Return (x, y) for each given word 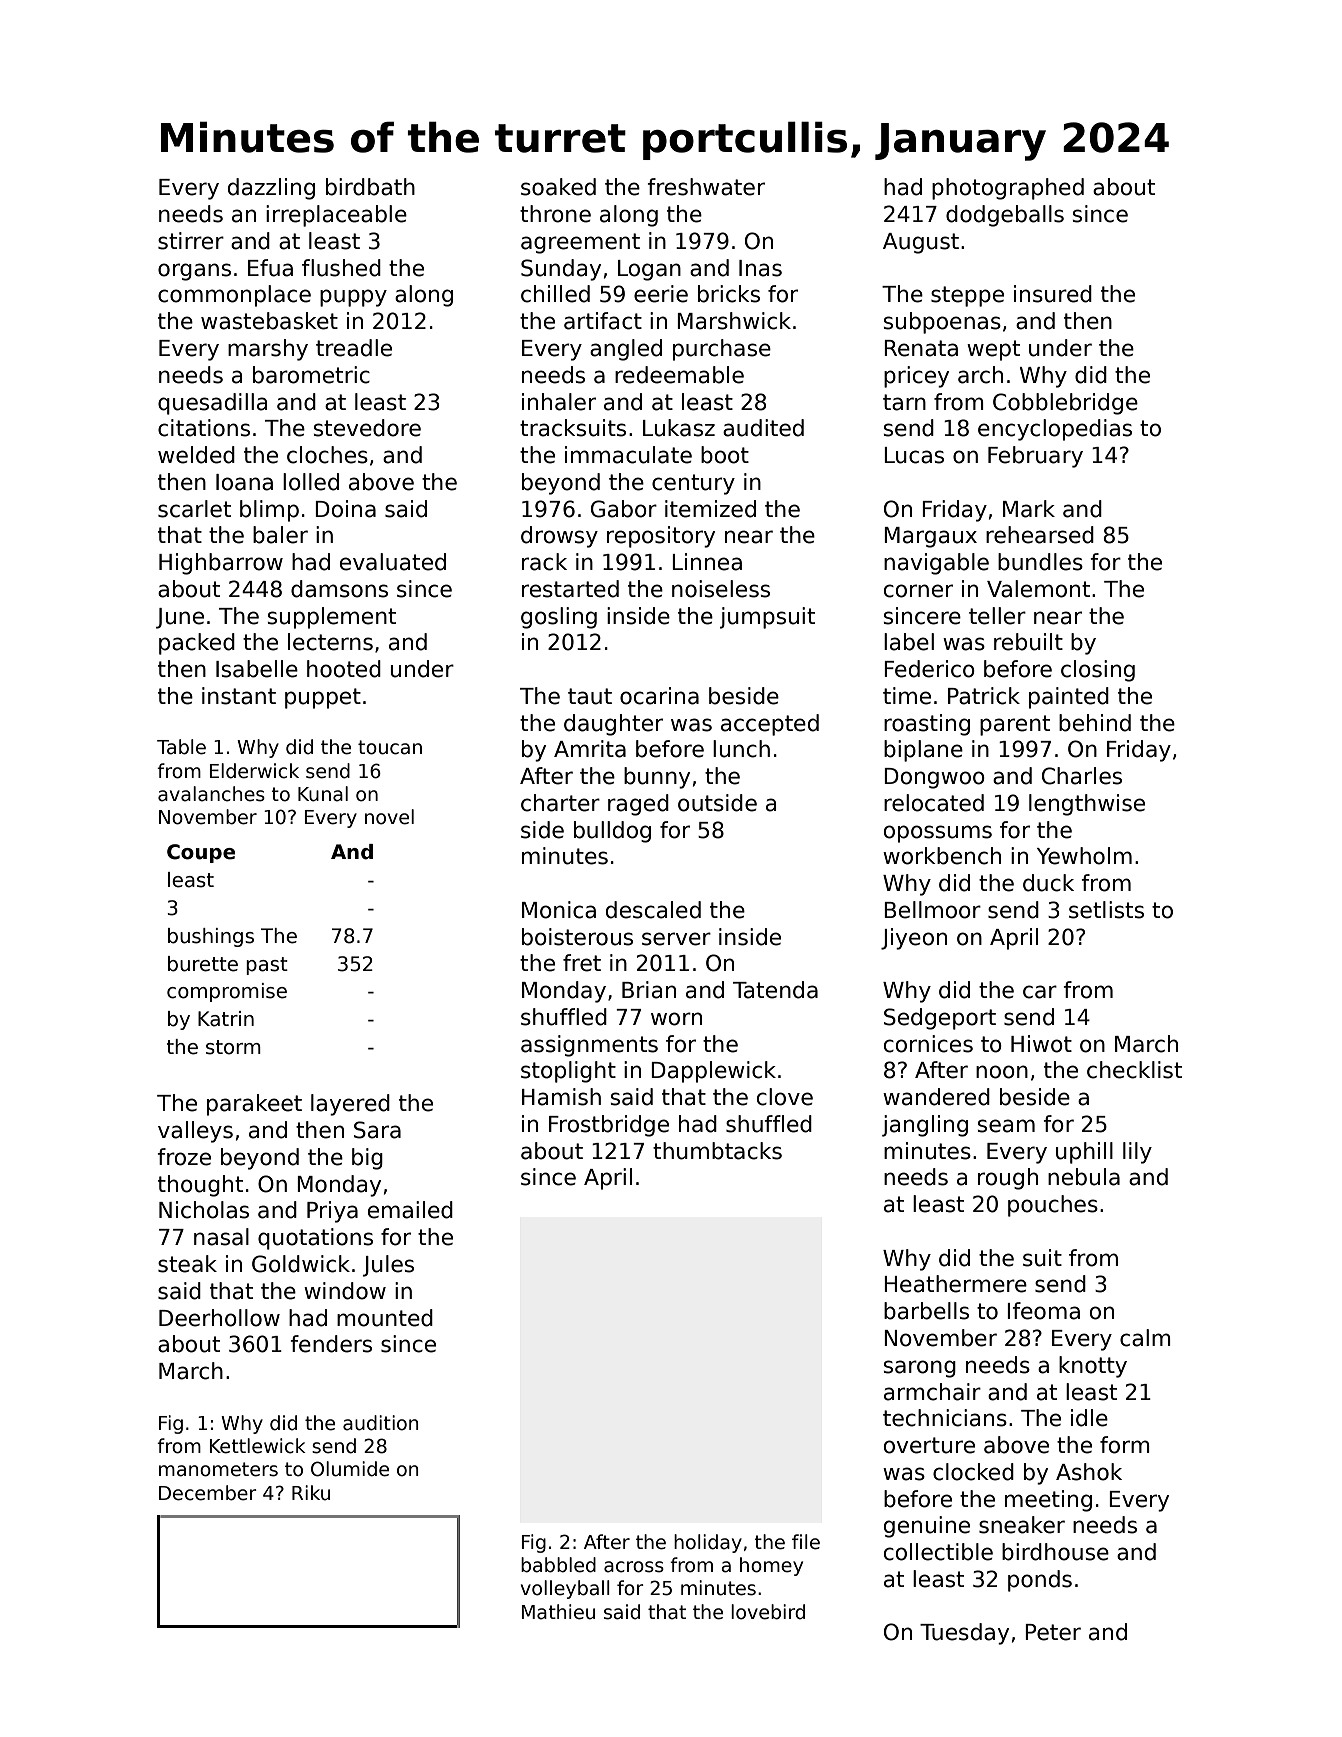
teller (997, 616)
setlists (1106, 910)
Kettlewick (258, 1446)
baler (280, 535)
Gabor (624, 509)
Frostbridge (609, 1126)
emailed (410, 1210)
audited (763, 428)
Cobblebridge (1065, 404)
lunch (741, 749)
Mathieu (558, 1612)
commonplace (234, 296)
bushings (211, 937)
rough (1008, 1179)
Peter (1053, 1632)
